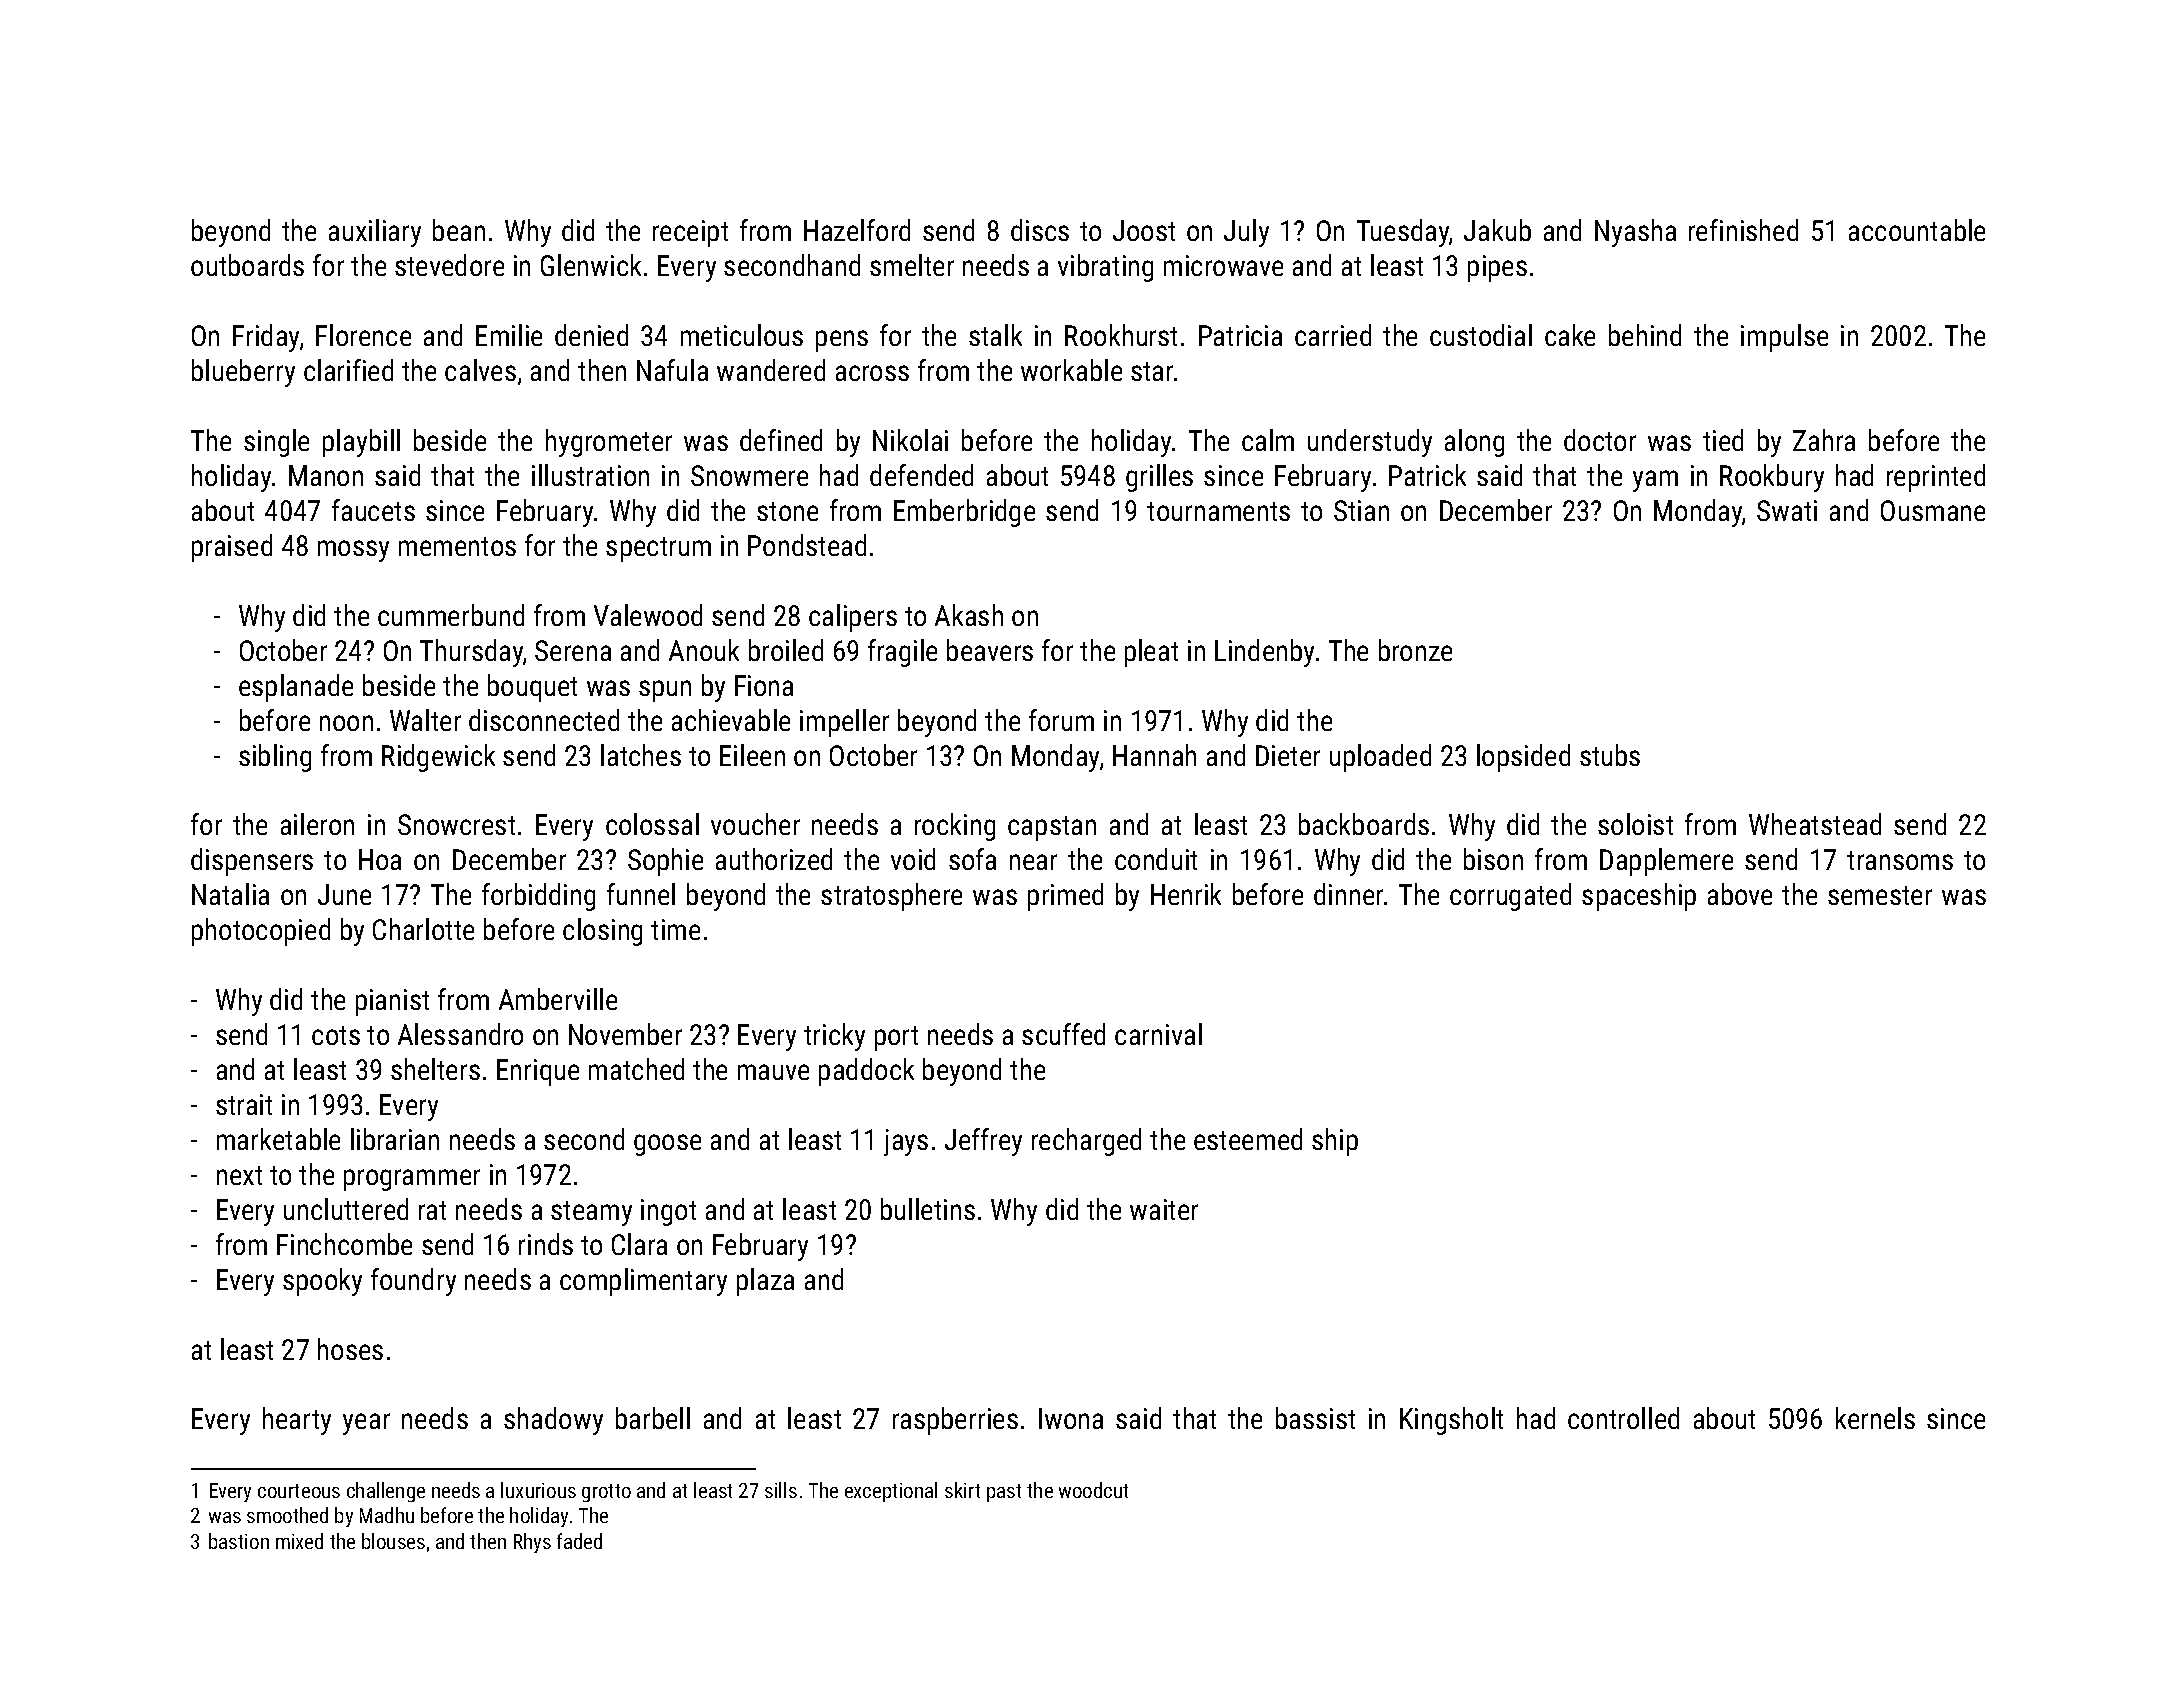 The height and width of the screenshot is (1683, 2178). What do you see at coordinates (1655, 481) in the screenshot?
I see `yam` at bounding box center [1655, 481].
